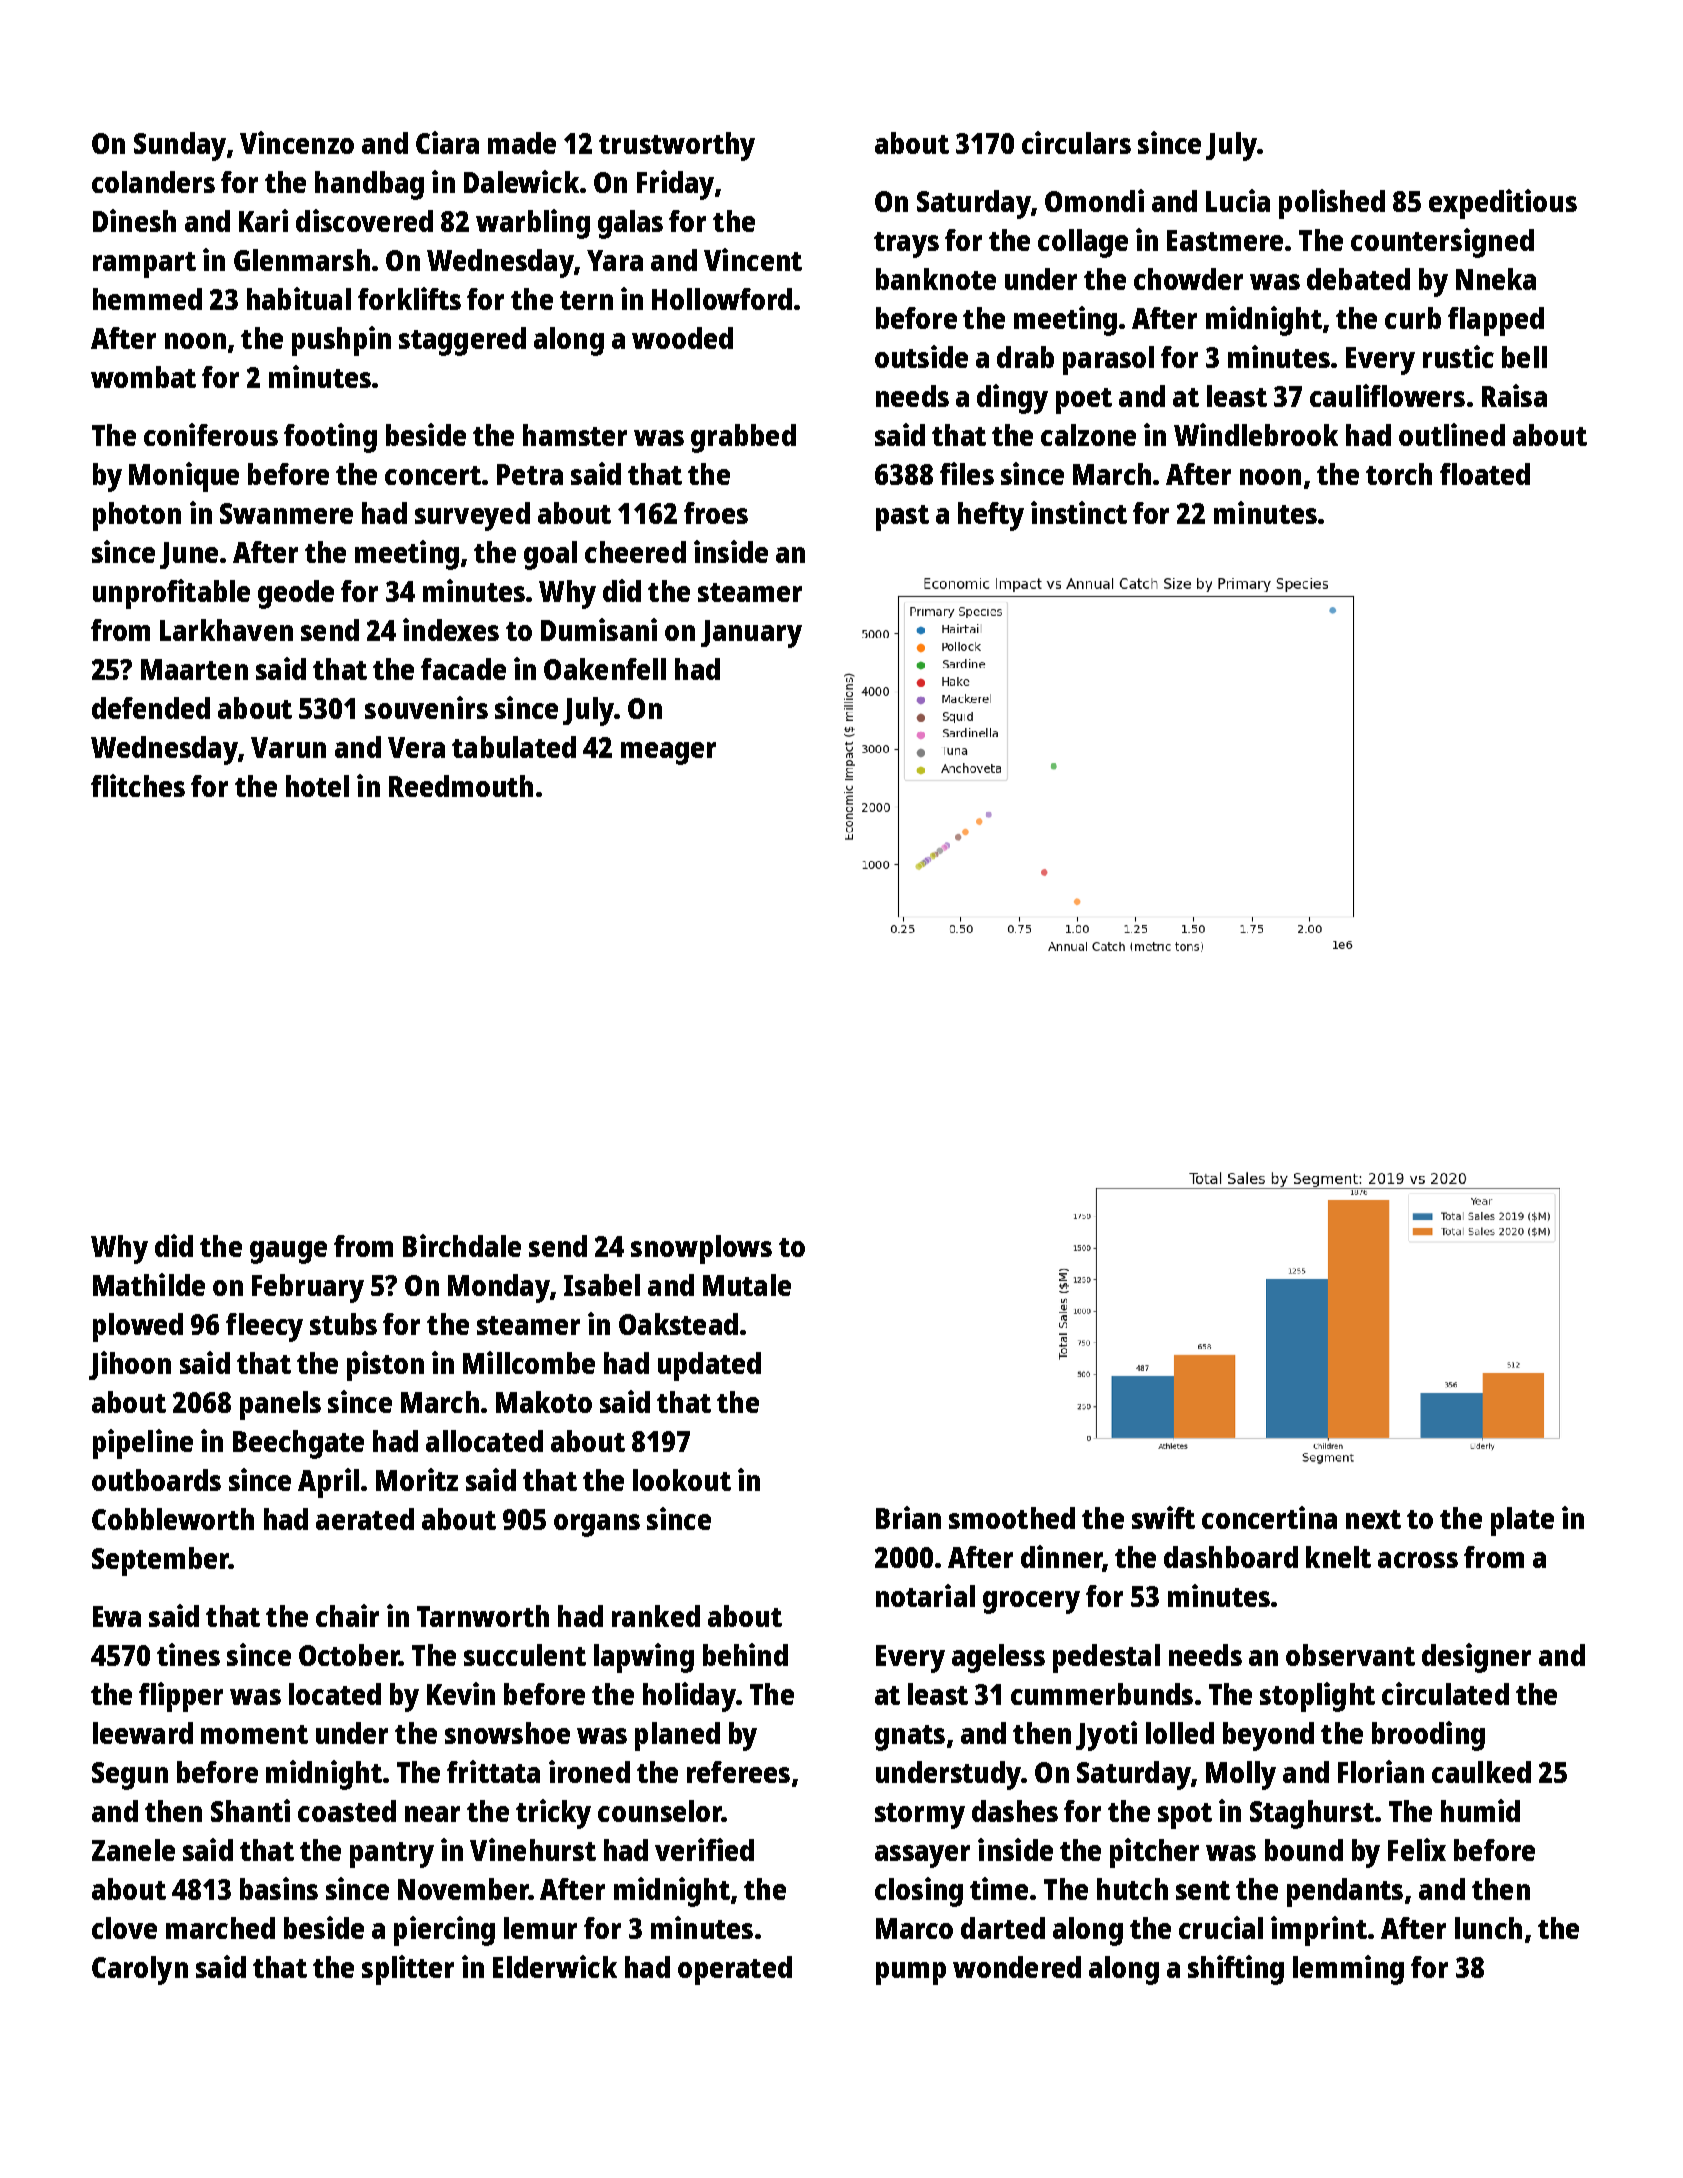  I want to click on Larkhaven, so click(226, 630).
